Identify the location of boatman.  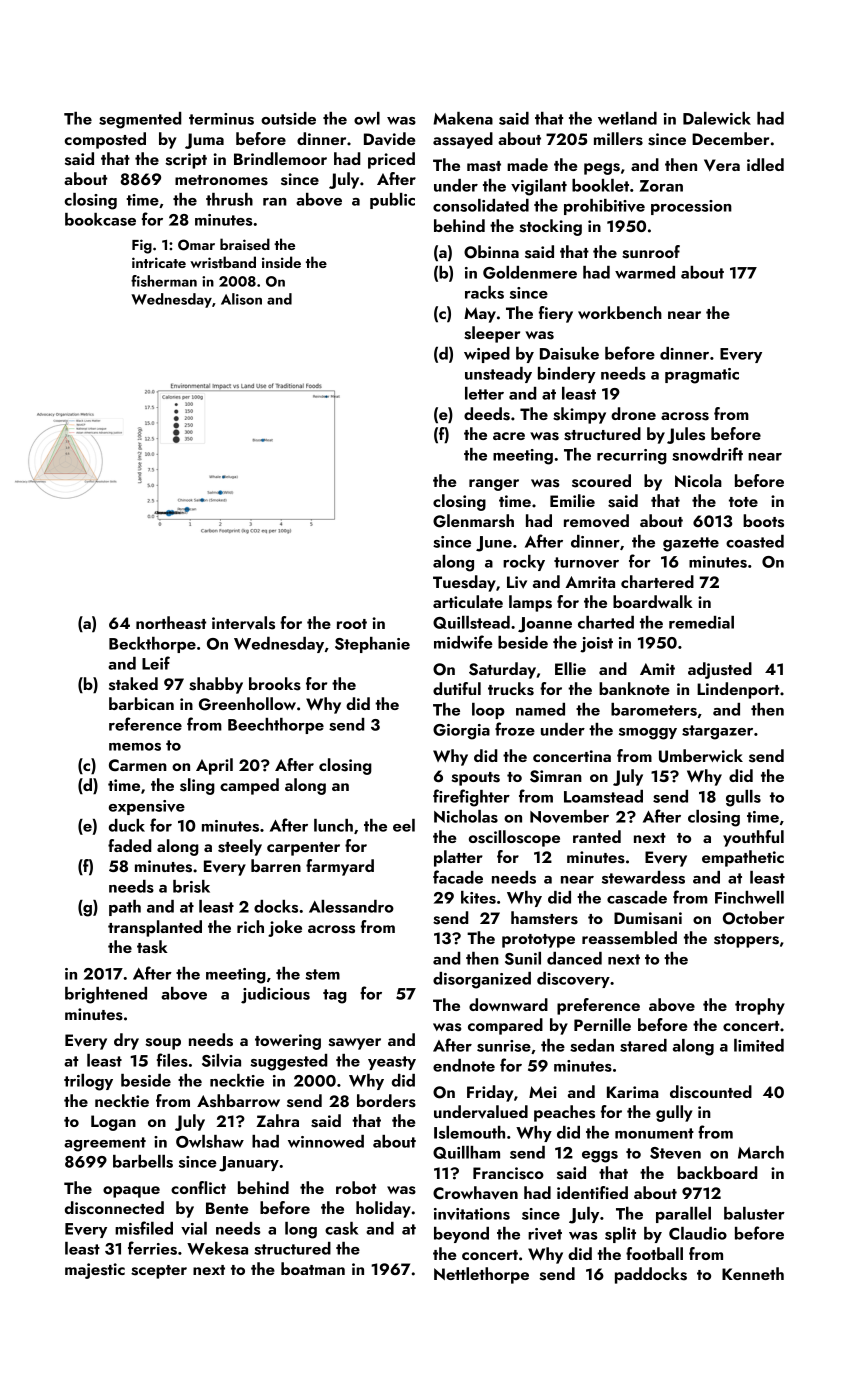
(313, 1268).
